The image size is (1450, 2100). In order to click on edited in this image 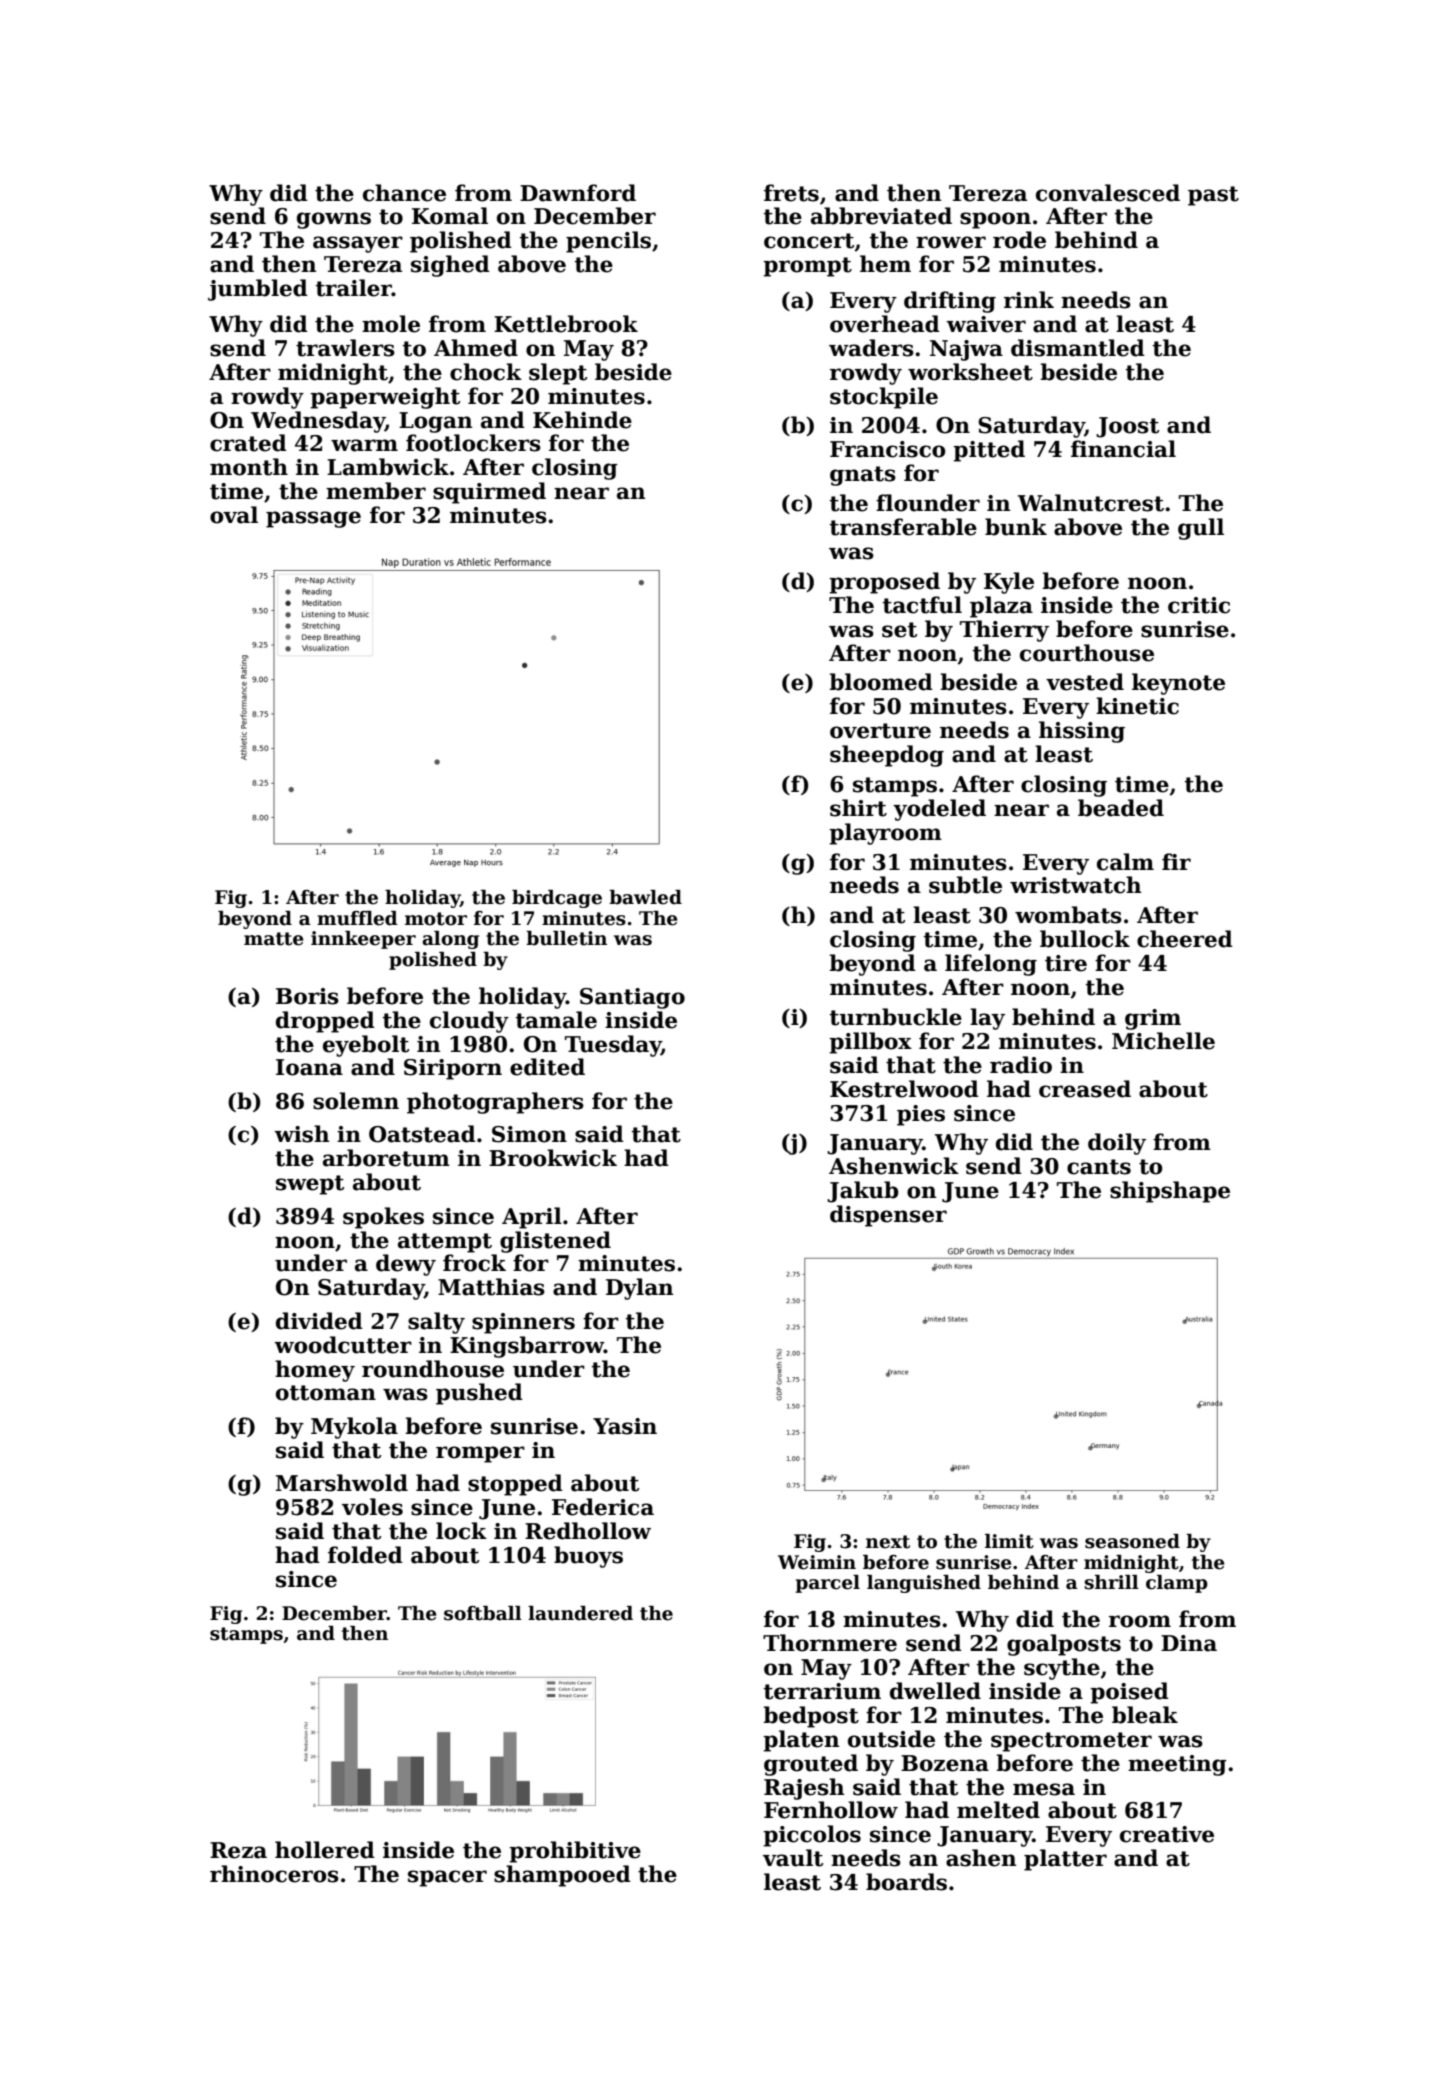, I will do `click(547, 1067)`.
